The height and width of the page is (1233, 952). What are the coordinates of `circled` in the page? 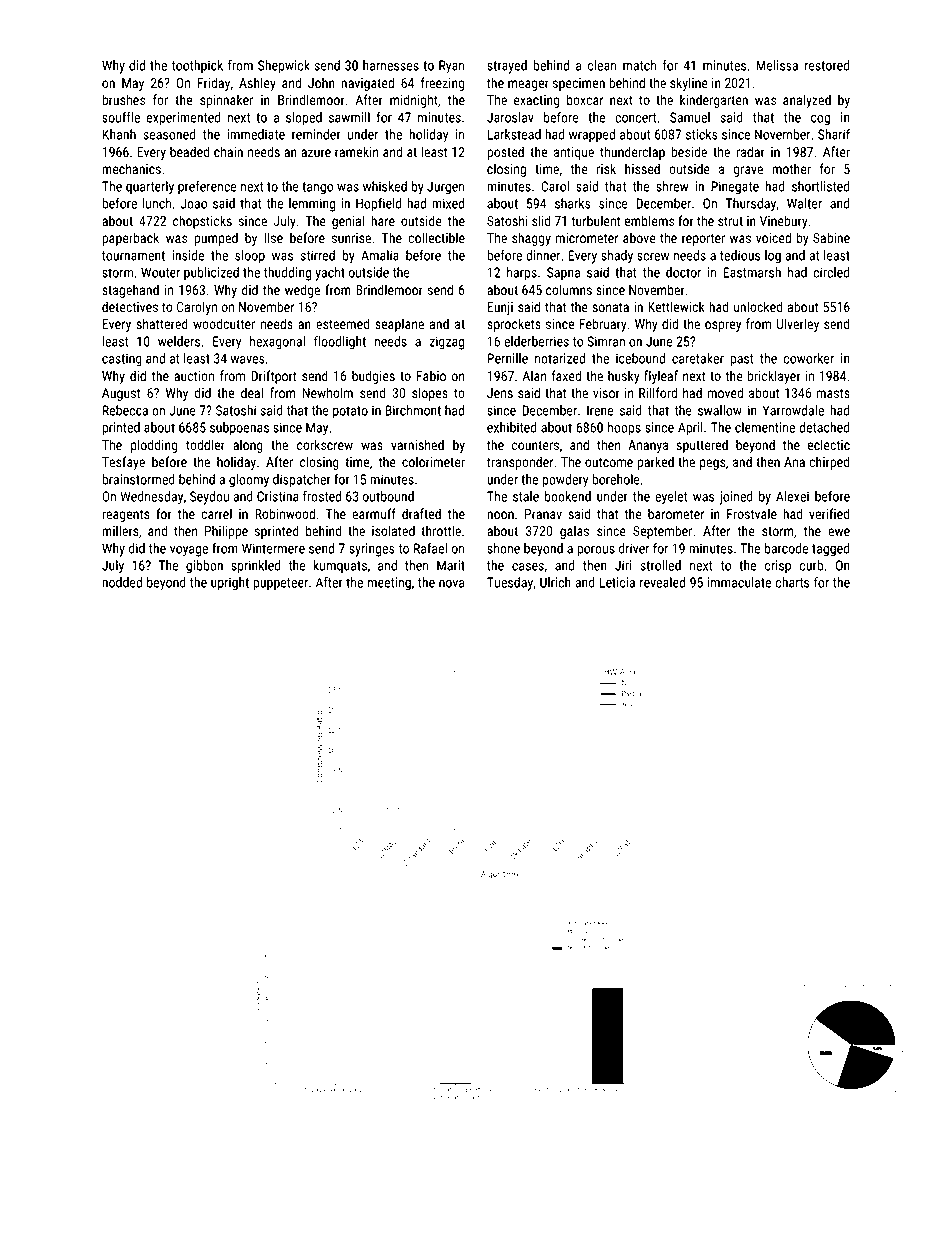 It's located at (831, 272).
